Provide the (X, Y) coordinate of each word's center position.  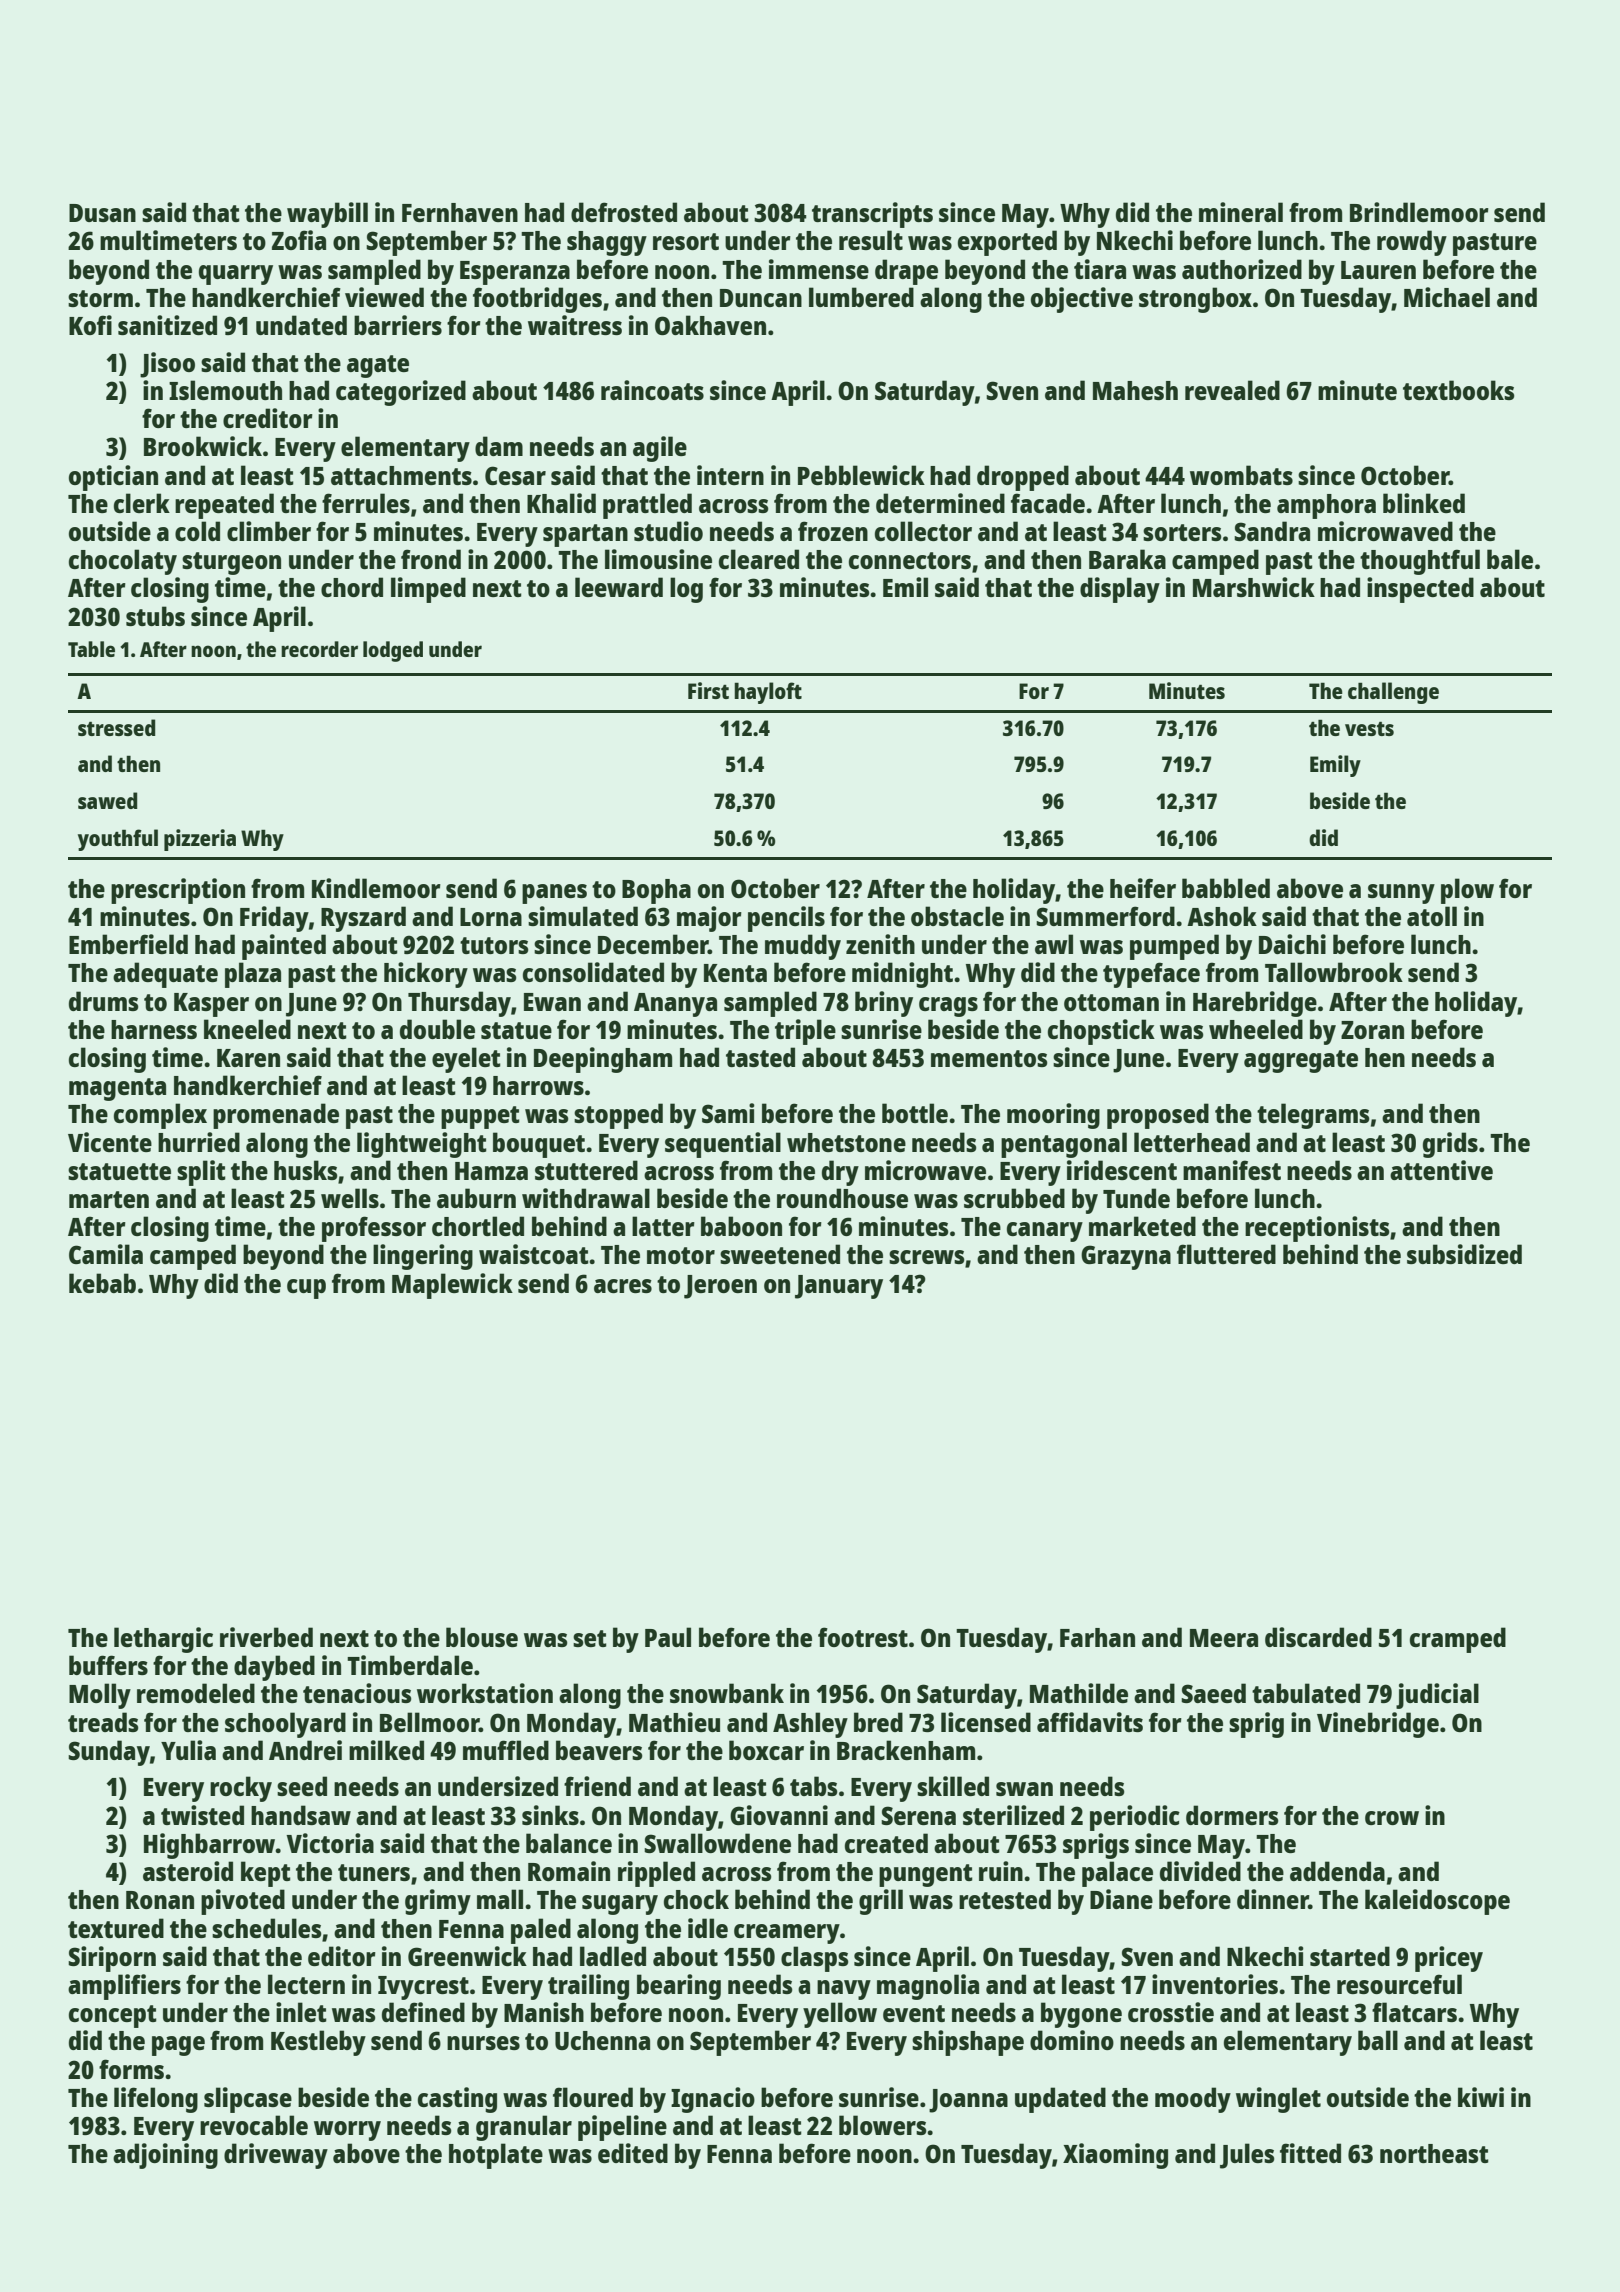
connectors (910, 560)
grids (1450, 1145)
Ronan (160, 1900)
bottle (915, 1113)
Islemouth (225, 390)
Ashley (810, 1725)
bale (1510, 559)
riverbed (266, 1637)
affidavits (1090, 1722)
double (437, 1029)
